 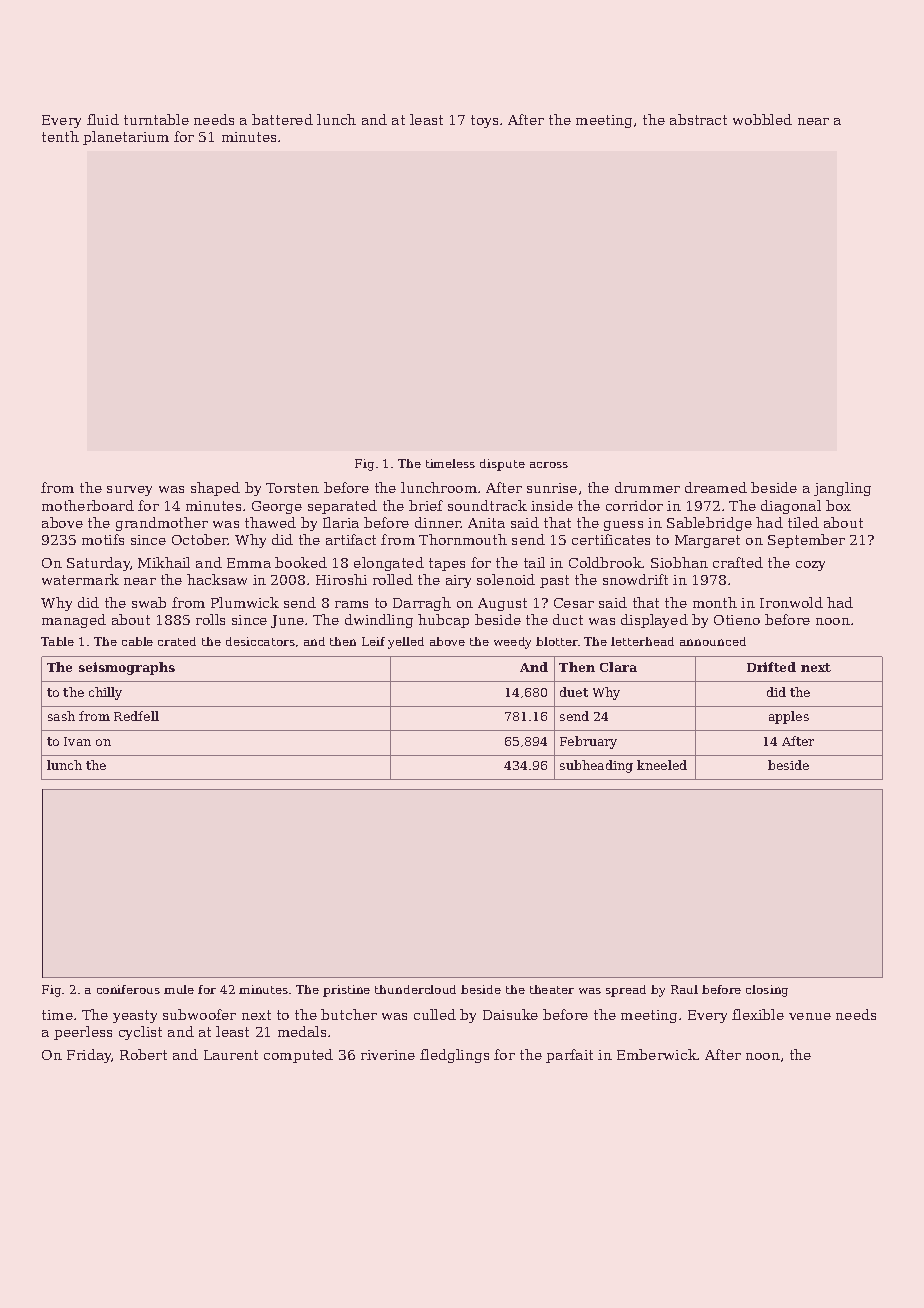 What do you see at coordinates (88, 505) in the screenshot?
I see `motherboard` at bounding box center [88, 505].
